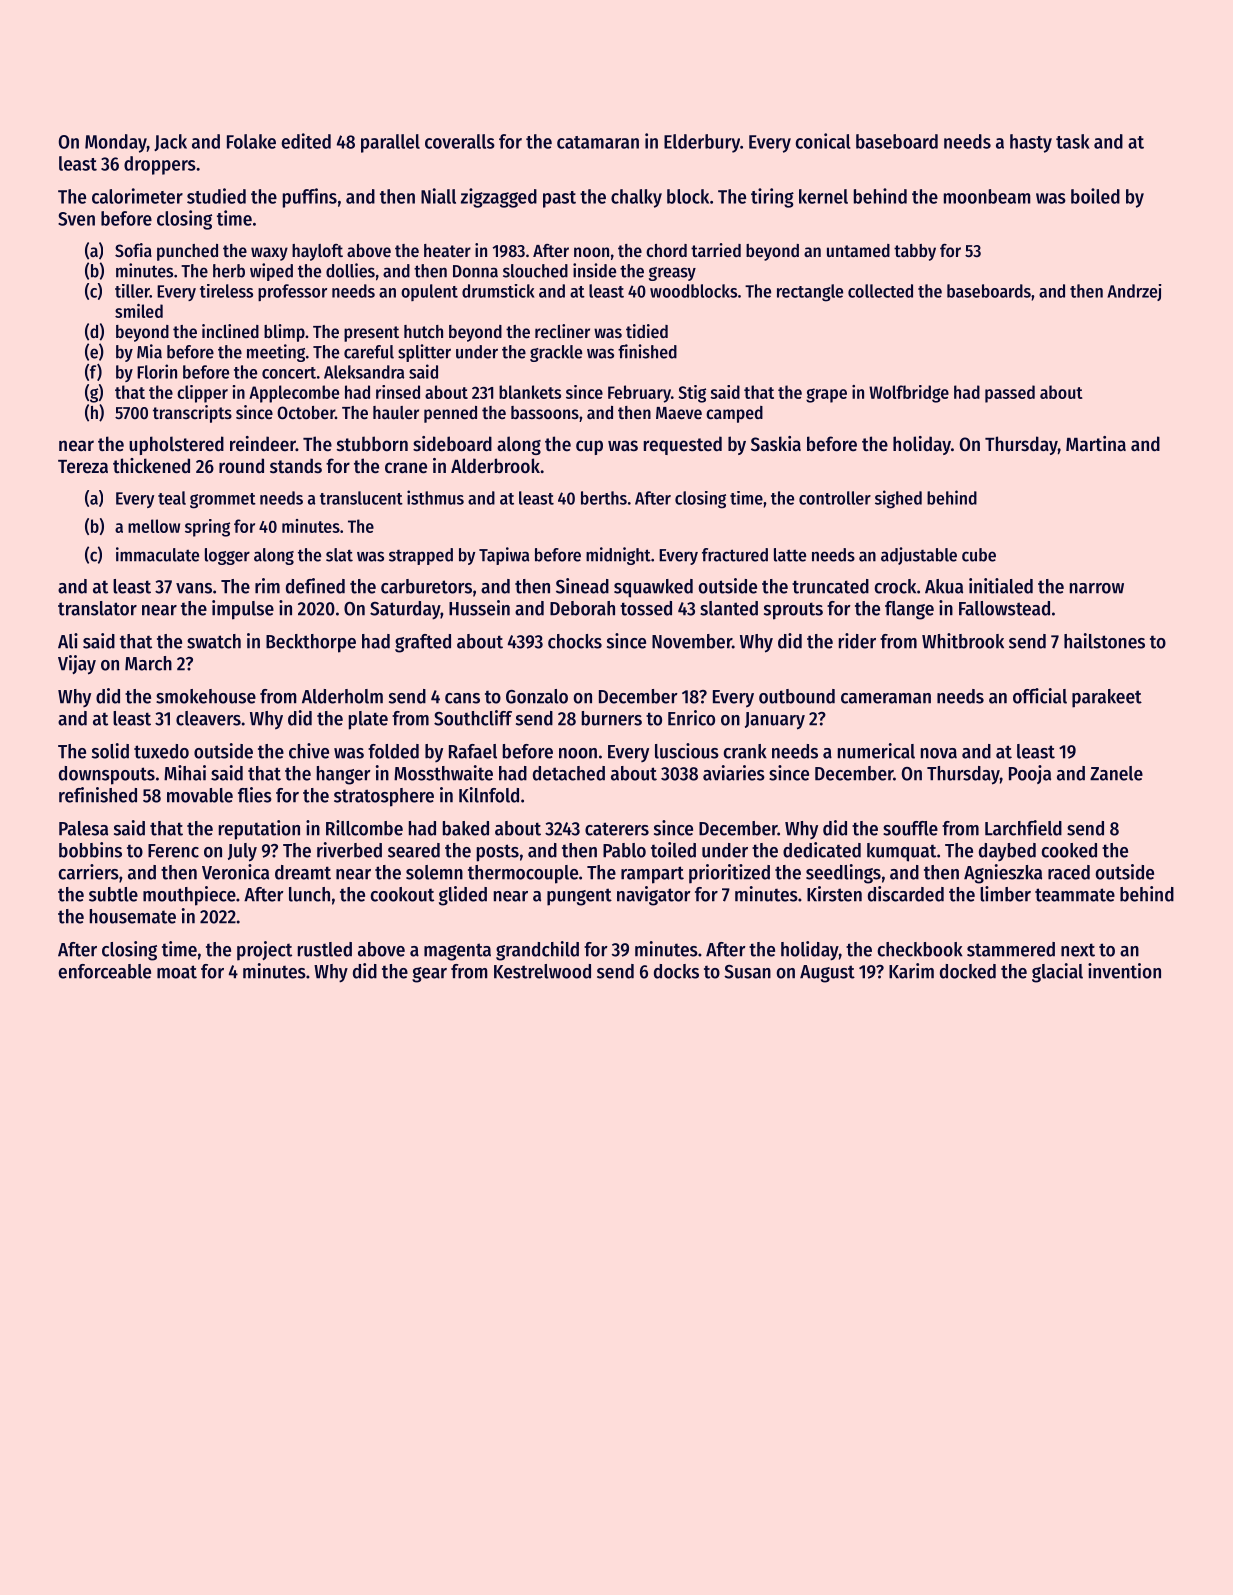 The height and width of the screenshot is (1595, 1233). Describe the element at coordinates (133, 916) in the screenshot. I see `housemate` at that location.
